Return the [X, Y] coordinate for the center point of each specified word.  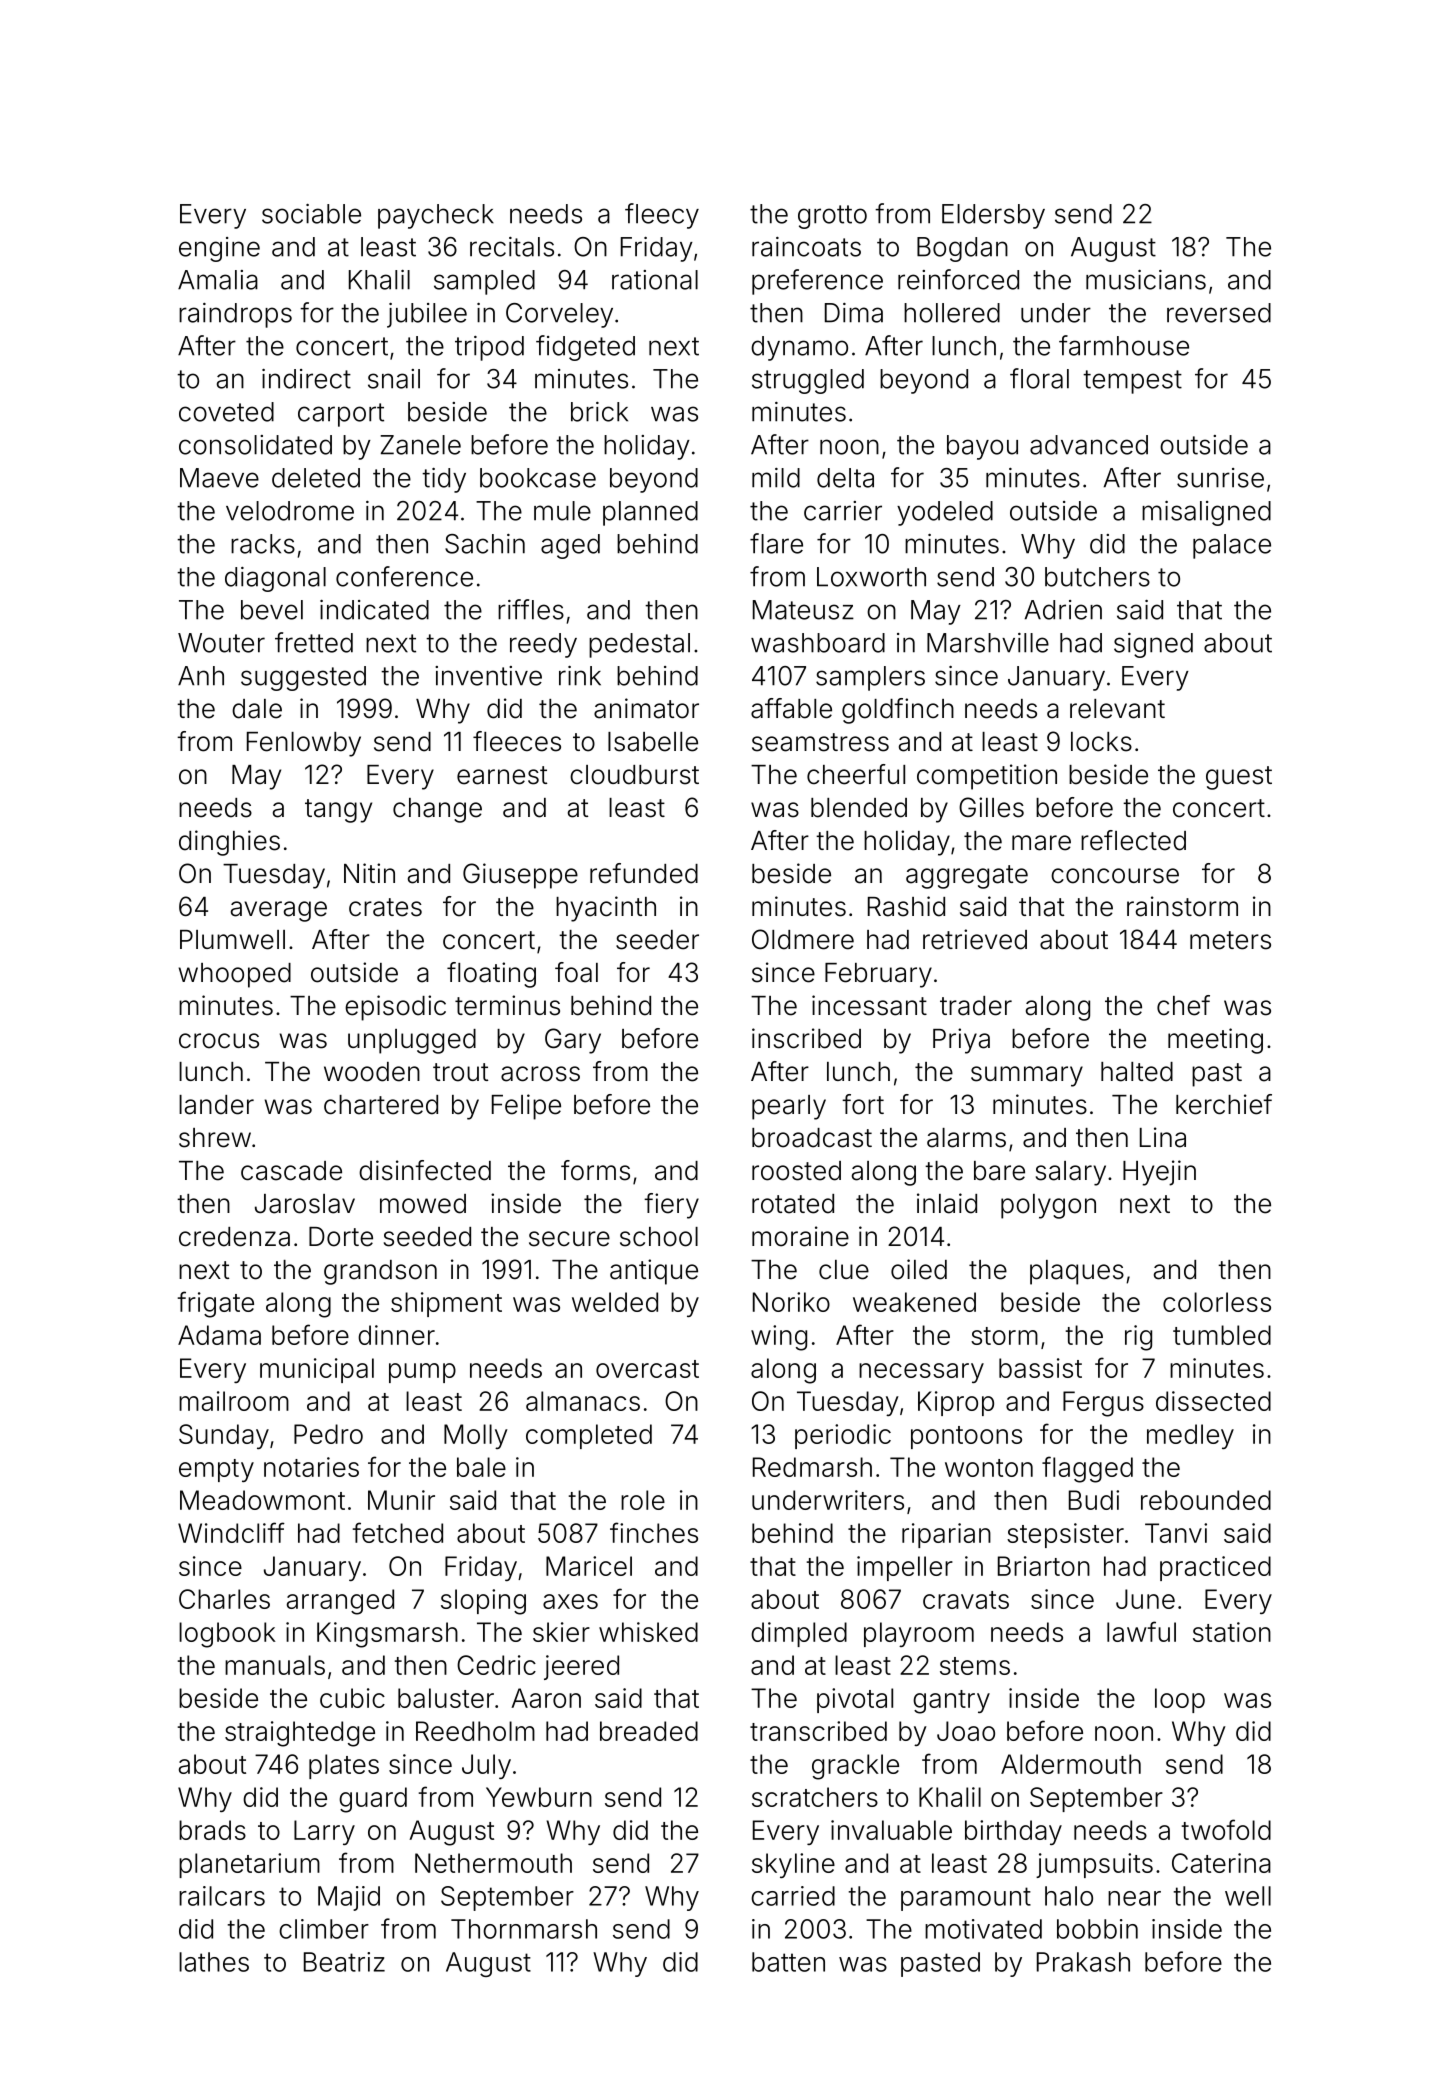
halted [1137, 1072]
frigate [216, 1304]
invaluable [891, 1830]
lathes [214, 1962]
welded [615, 1302]
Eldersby [993, 216]
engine [219, 249]
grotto [832, 217]
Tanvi [1176, 1533]
